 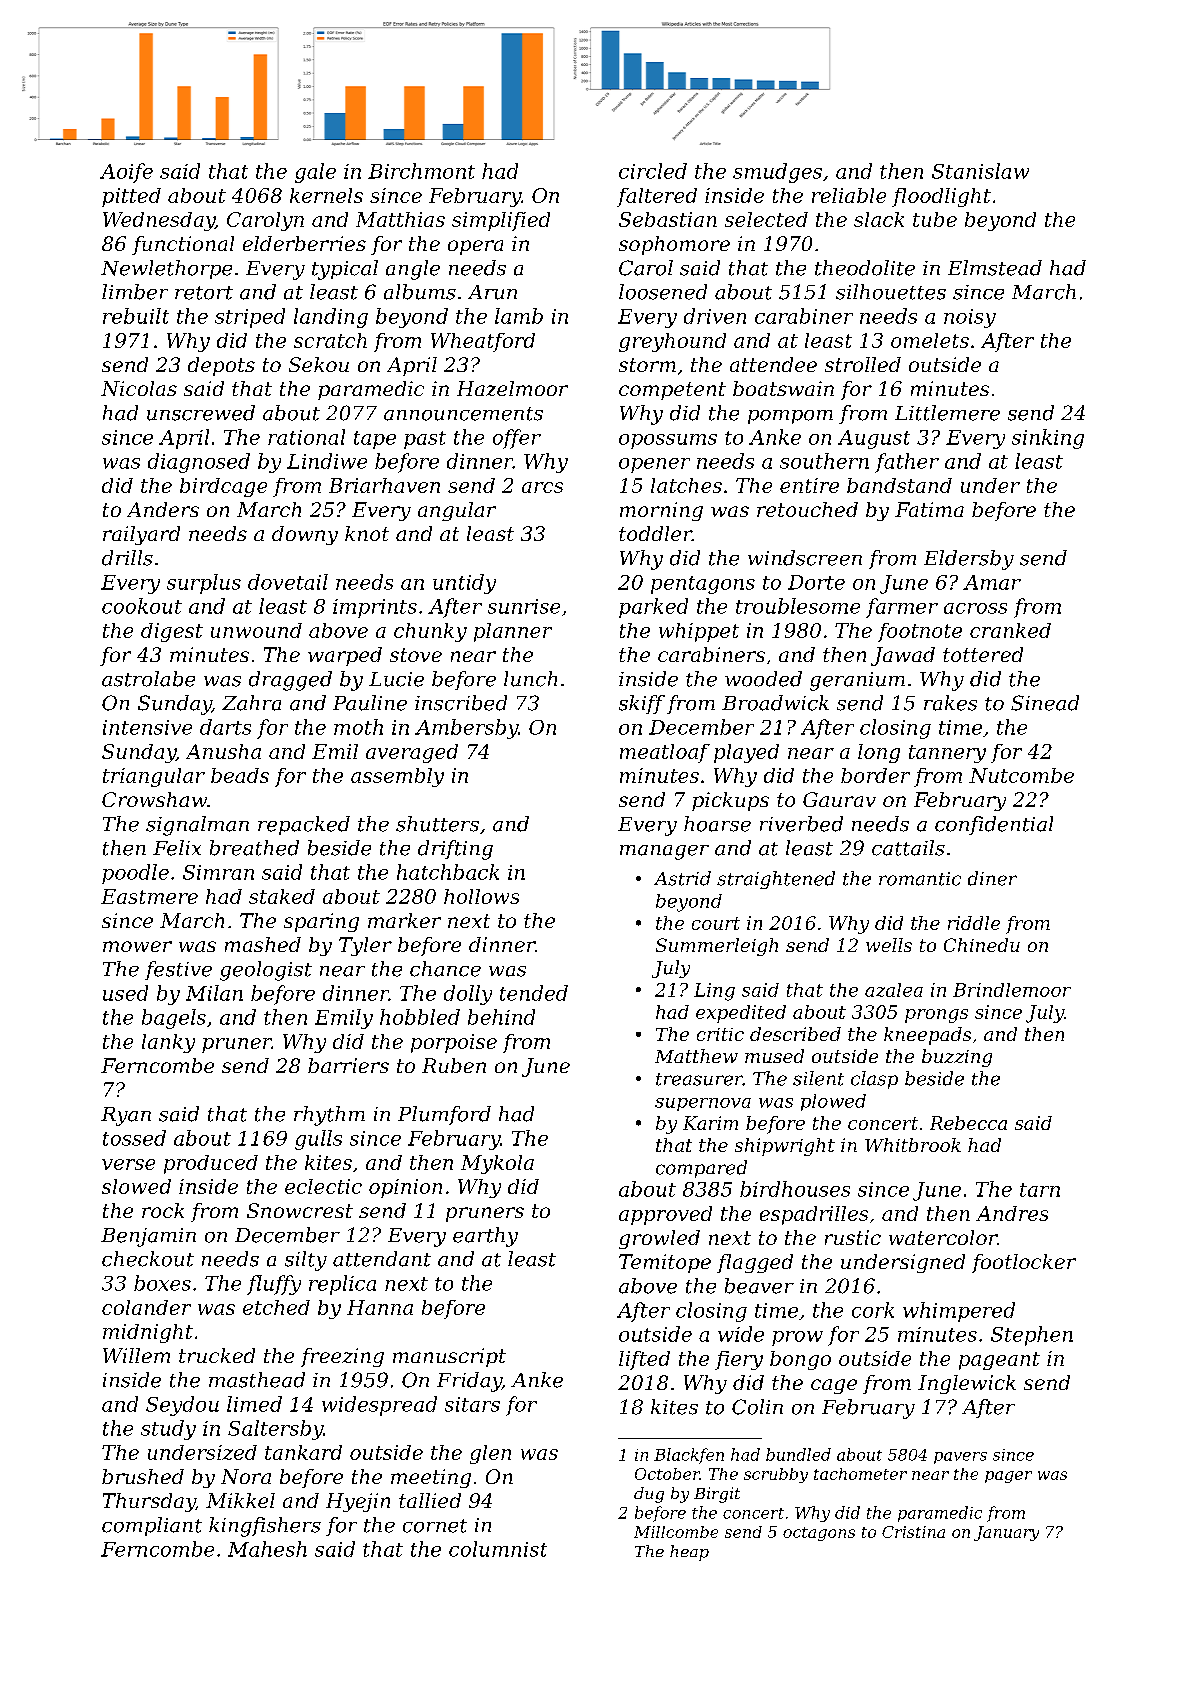 I want to click on Mykola, so click(x=497, y=1164).
